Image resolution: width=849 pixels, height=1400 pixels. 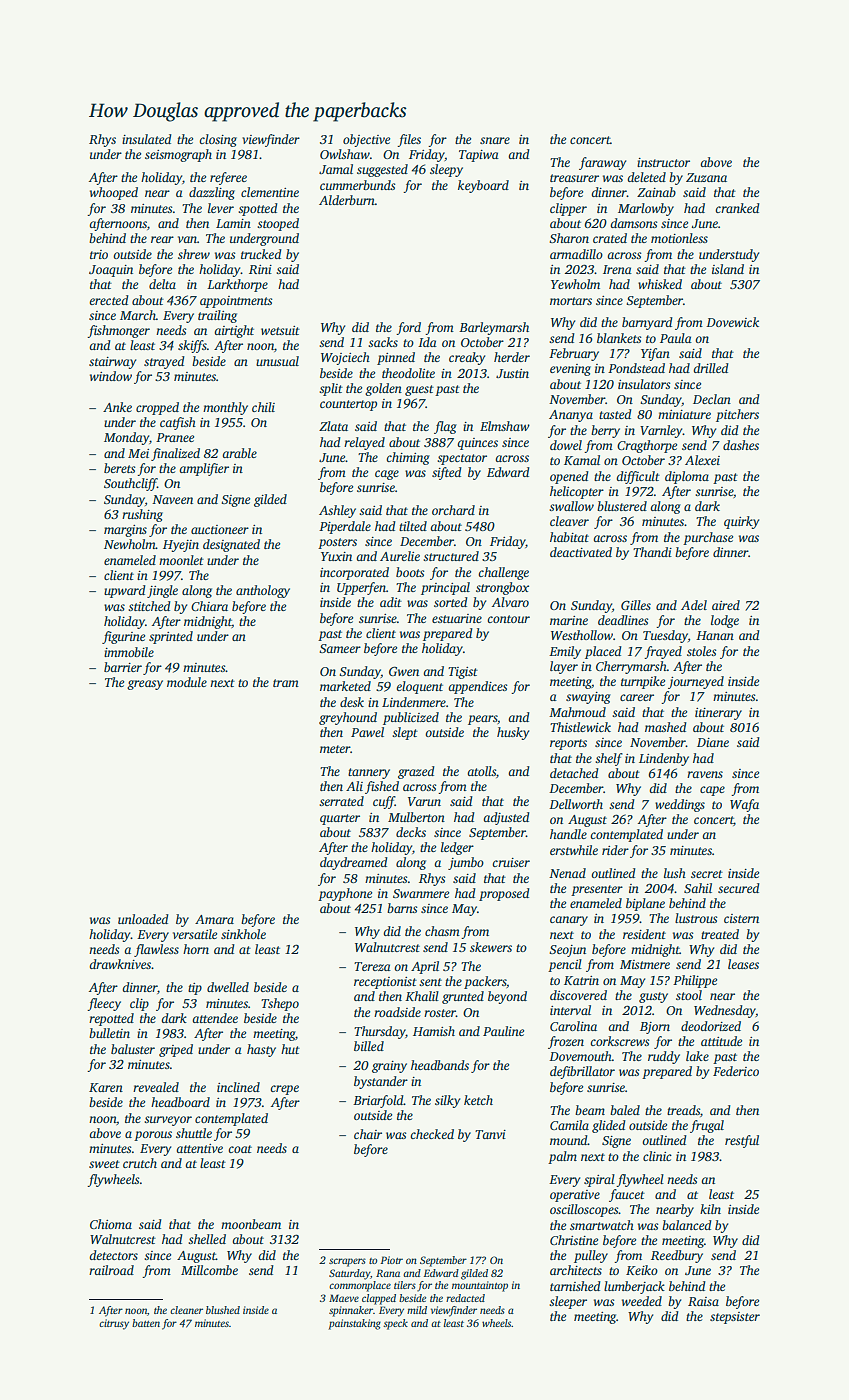 What do you see at coordinates (494, 328) in the screenshot?
I see `Barleymarsh` at bounding box center [494, 328].
